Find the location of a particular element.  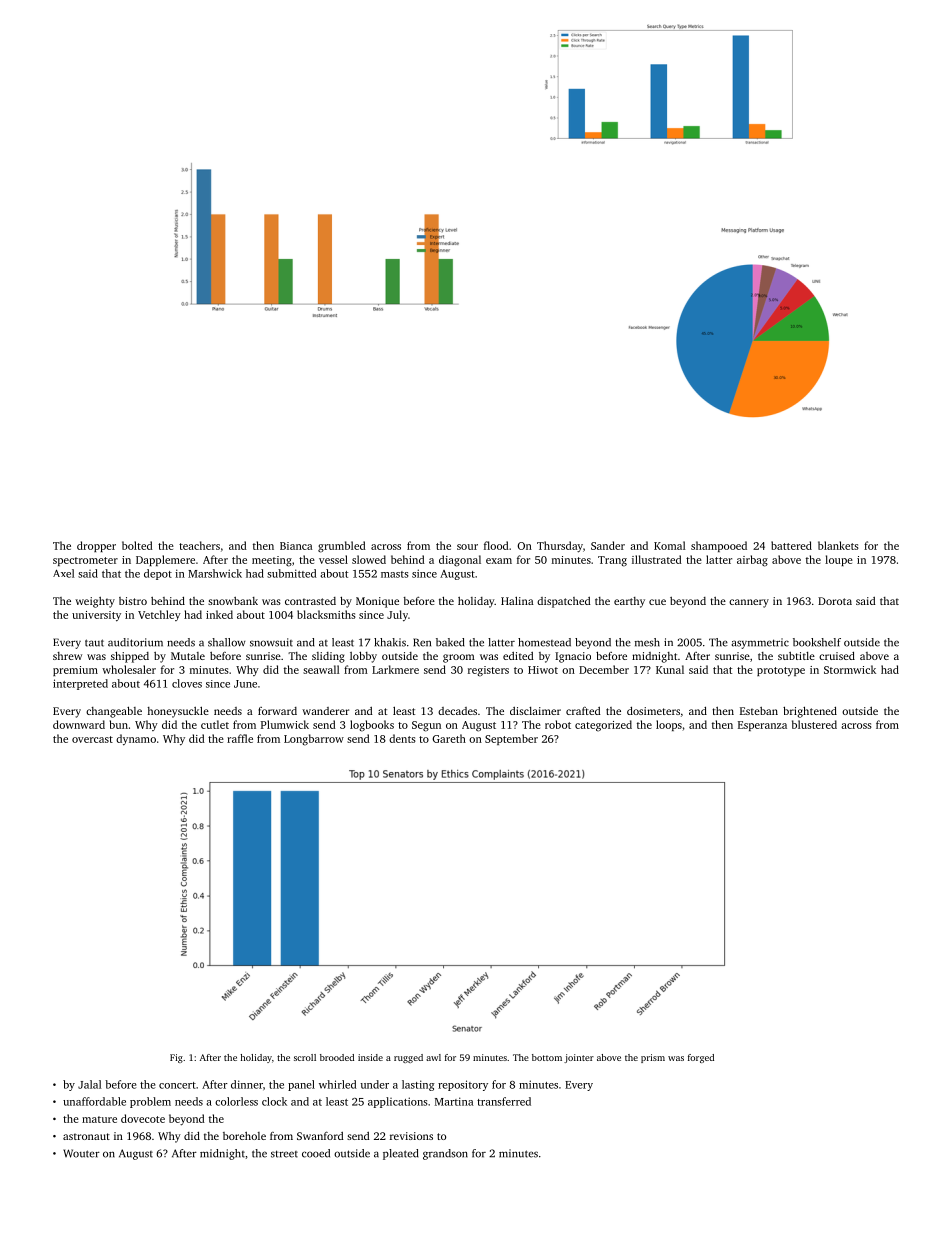

Jalal is located at coordinates (89, 1084).
